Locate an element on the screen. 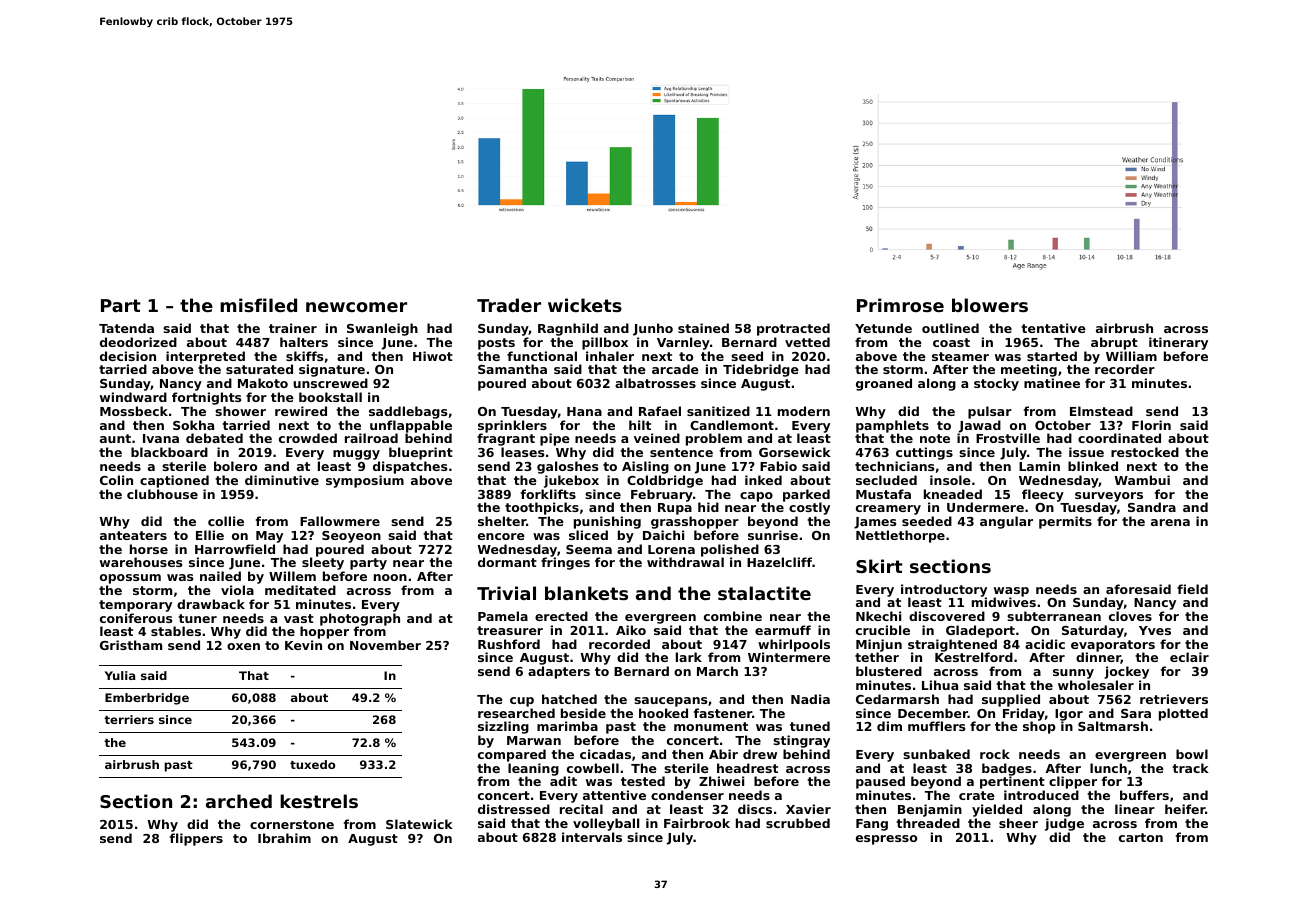 The height and width of the screenshot is (924, 1308). Primrose is located at coordinates (900, 305).
